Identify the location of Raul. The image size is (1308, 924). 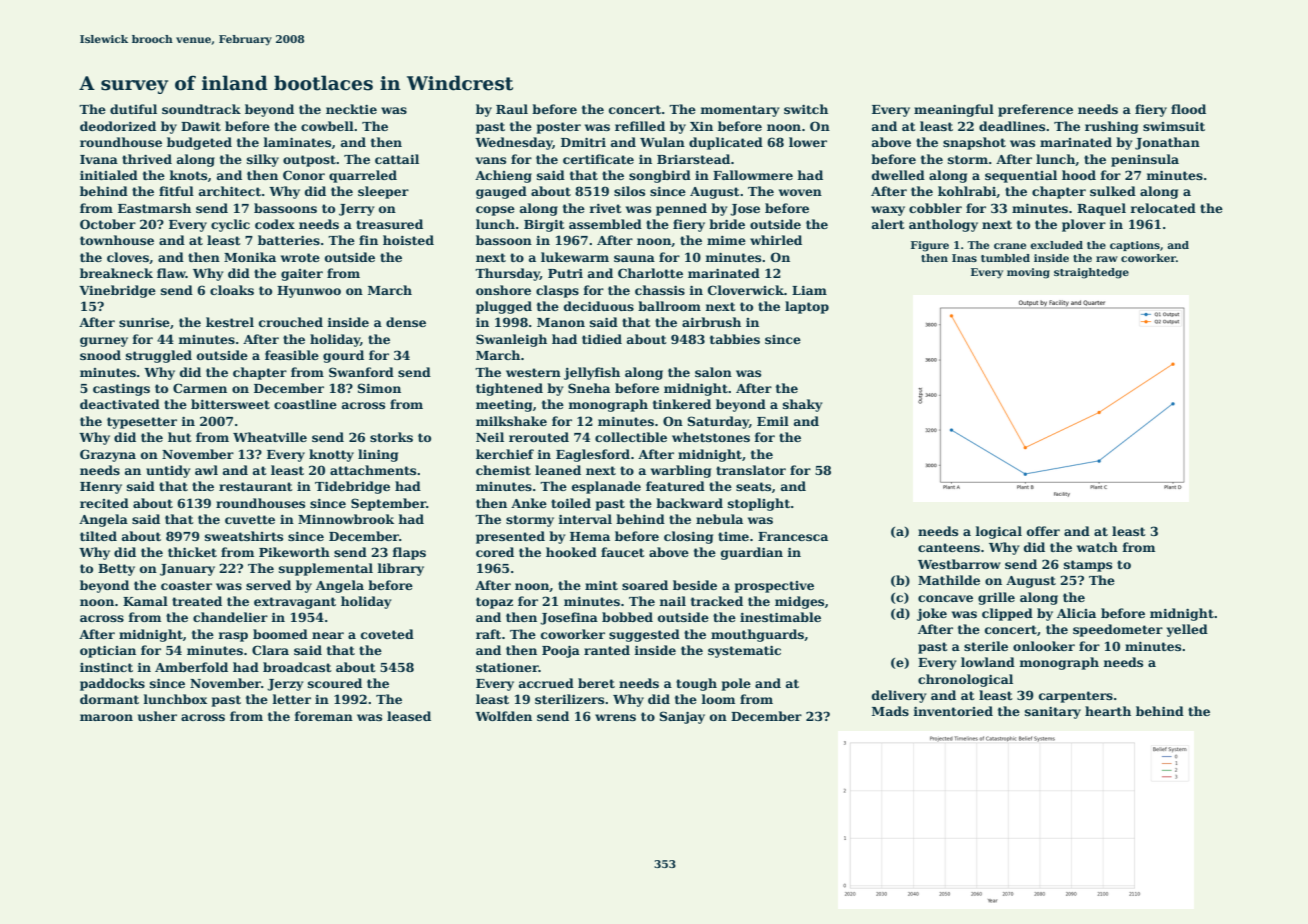
(512, 109).
